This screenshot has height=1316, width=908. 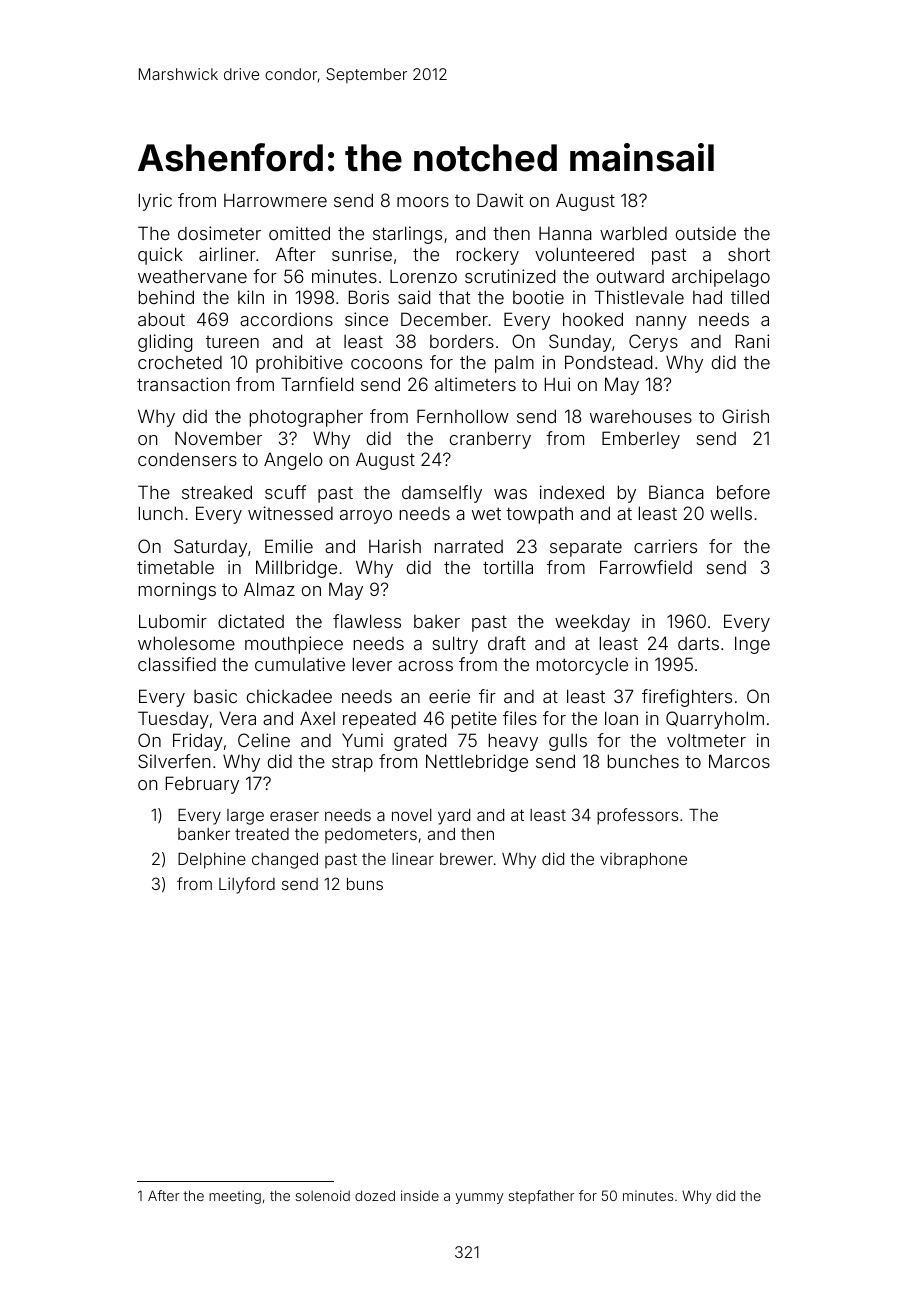 I want to click on Lilyford, so click(x=247, y=885).
